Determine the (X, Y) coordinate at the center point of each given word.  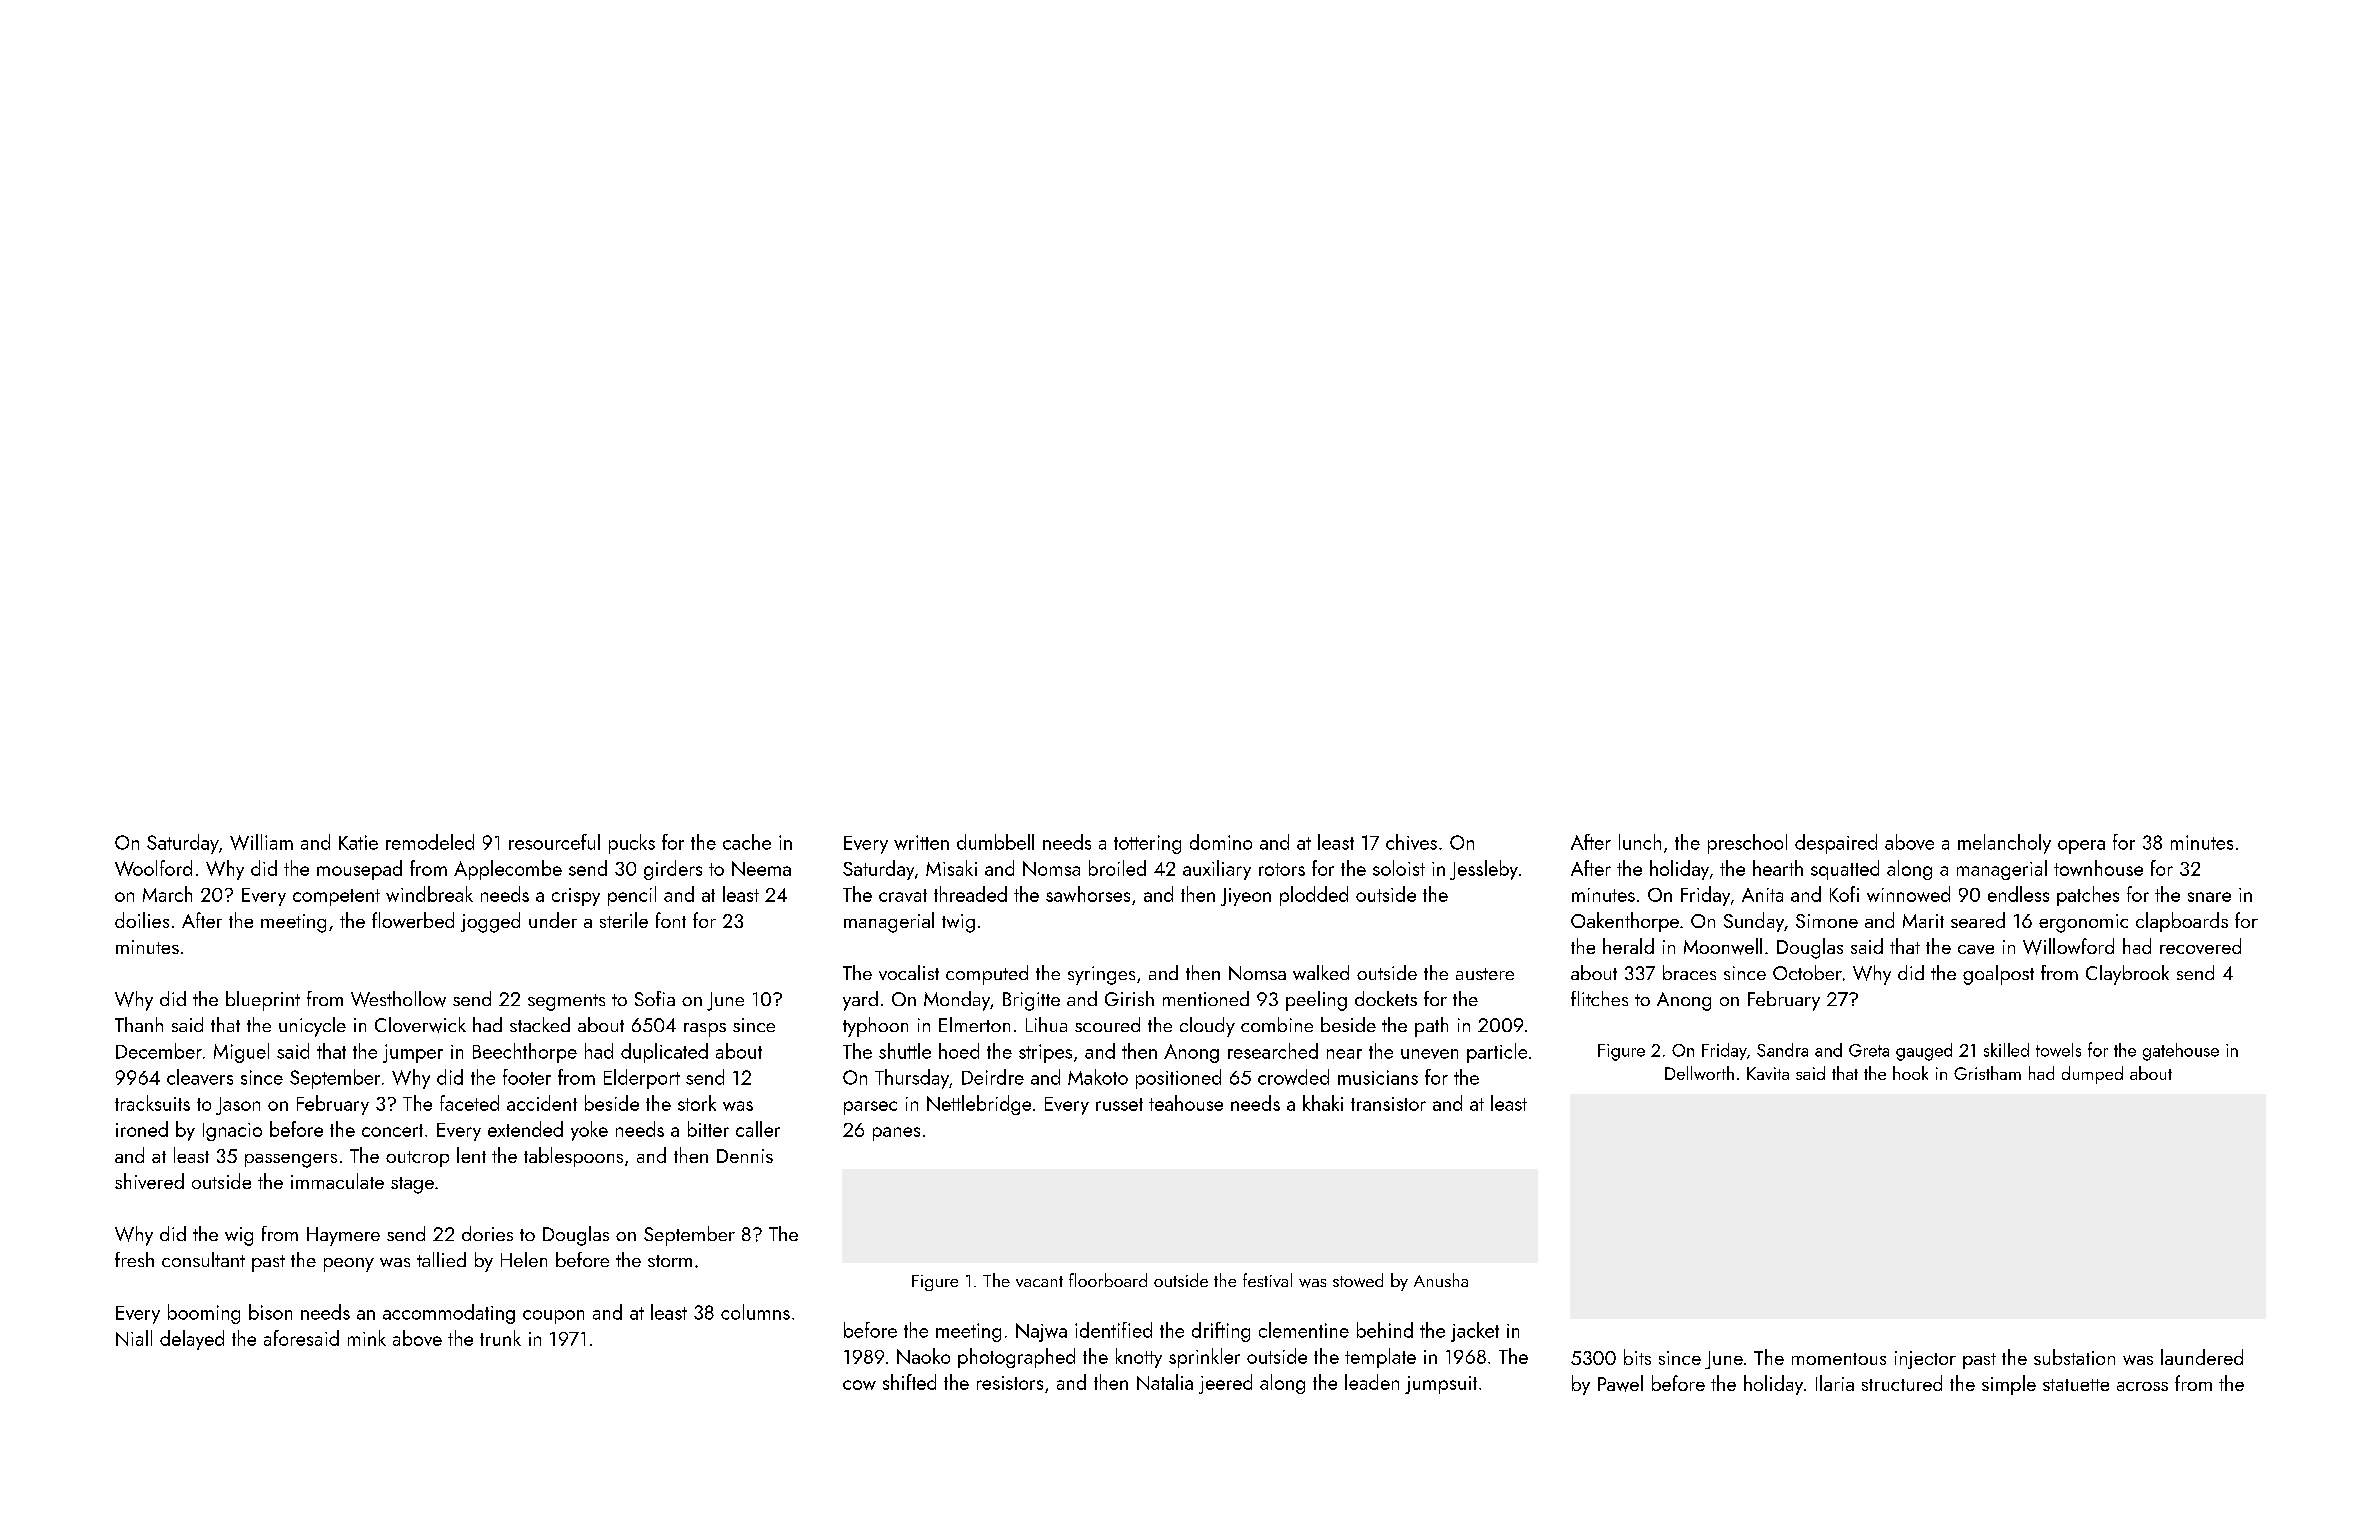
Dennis (745, 1156)
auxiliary (1217, 870)
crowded (1293, 1077)
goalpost (1998, 975)
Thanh (139, 1024)
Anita (1762, 895)
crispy (576, 897)
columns (755, 1312)
